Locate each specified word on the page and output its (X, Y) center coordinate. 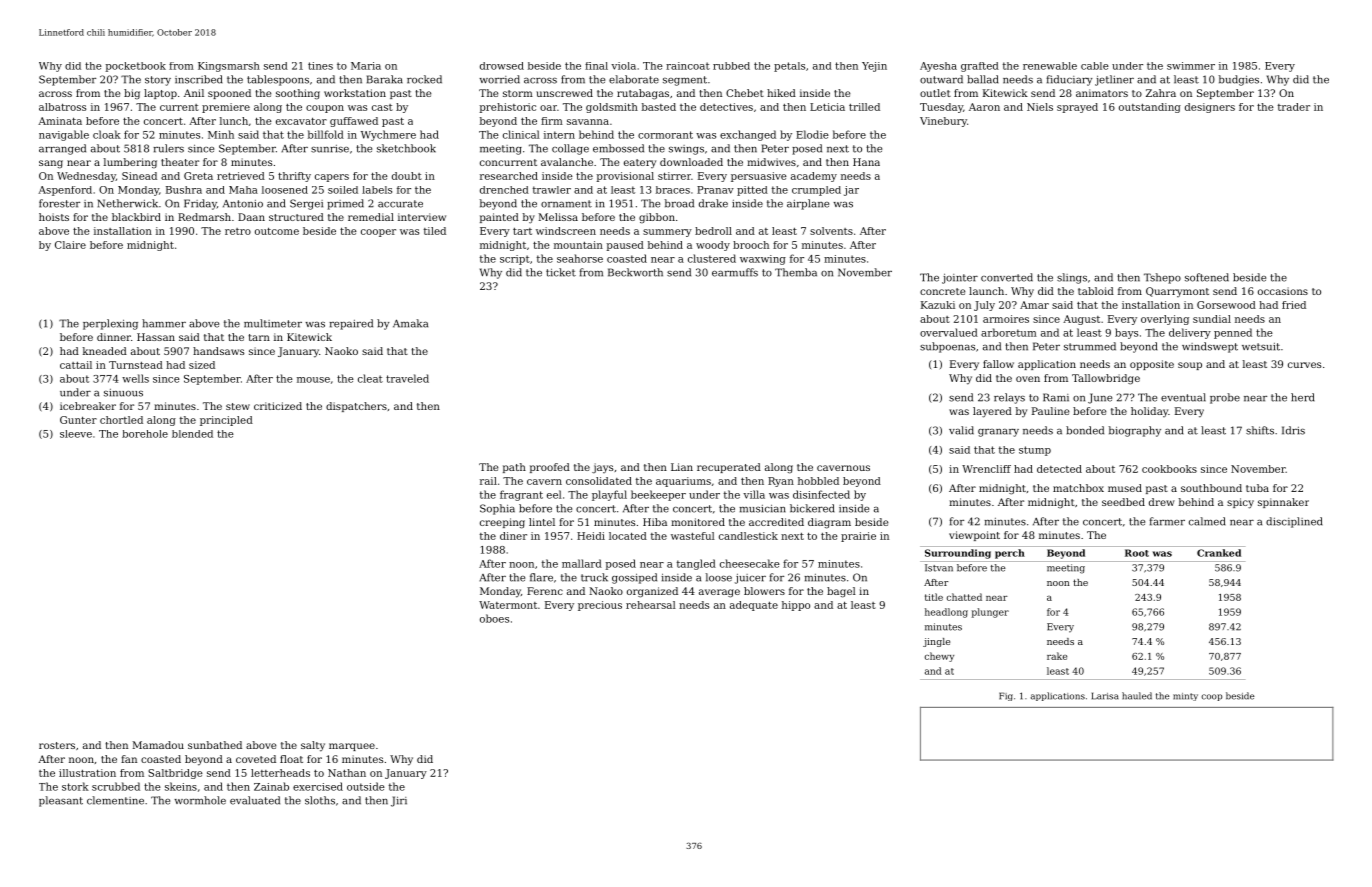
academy (814, 177)
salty (313, 746)
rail (488, 481)
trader (1294, 107)
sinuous (123, 393)
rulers (168, 148)
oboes (494, 618)
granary (998, 433)
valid (961, 430)
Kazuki (938, 305)
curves (1304, 365)
